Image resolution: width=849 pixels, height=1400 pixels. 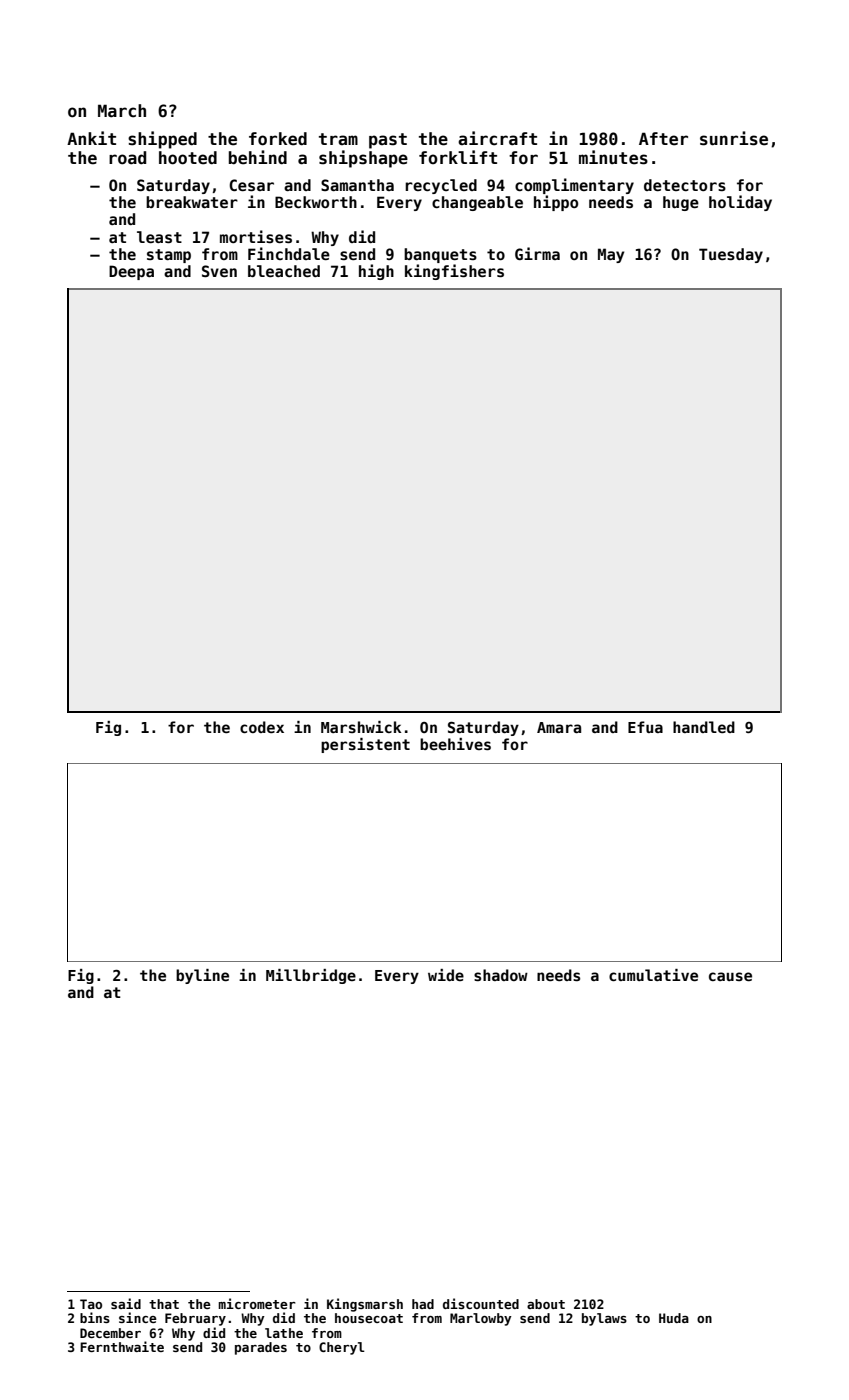 I want to click on Tuesday, so click(x=731, y=255).
